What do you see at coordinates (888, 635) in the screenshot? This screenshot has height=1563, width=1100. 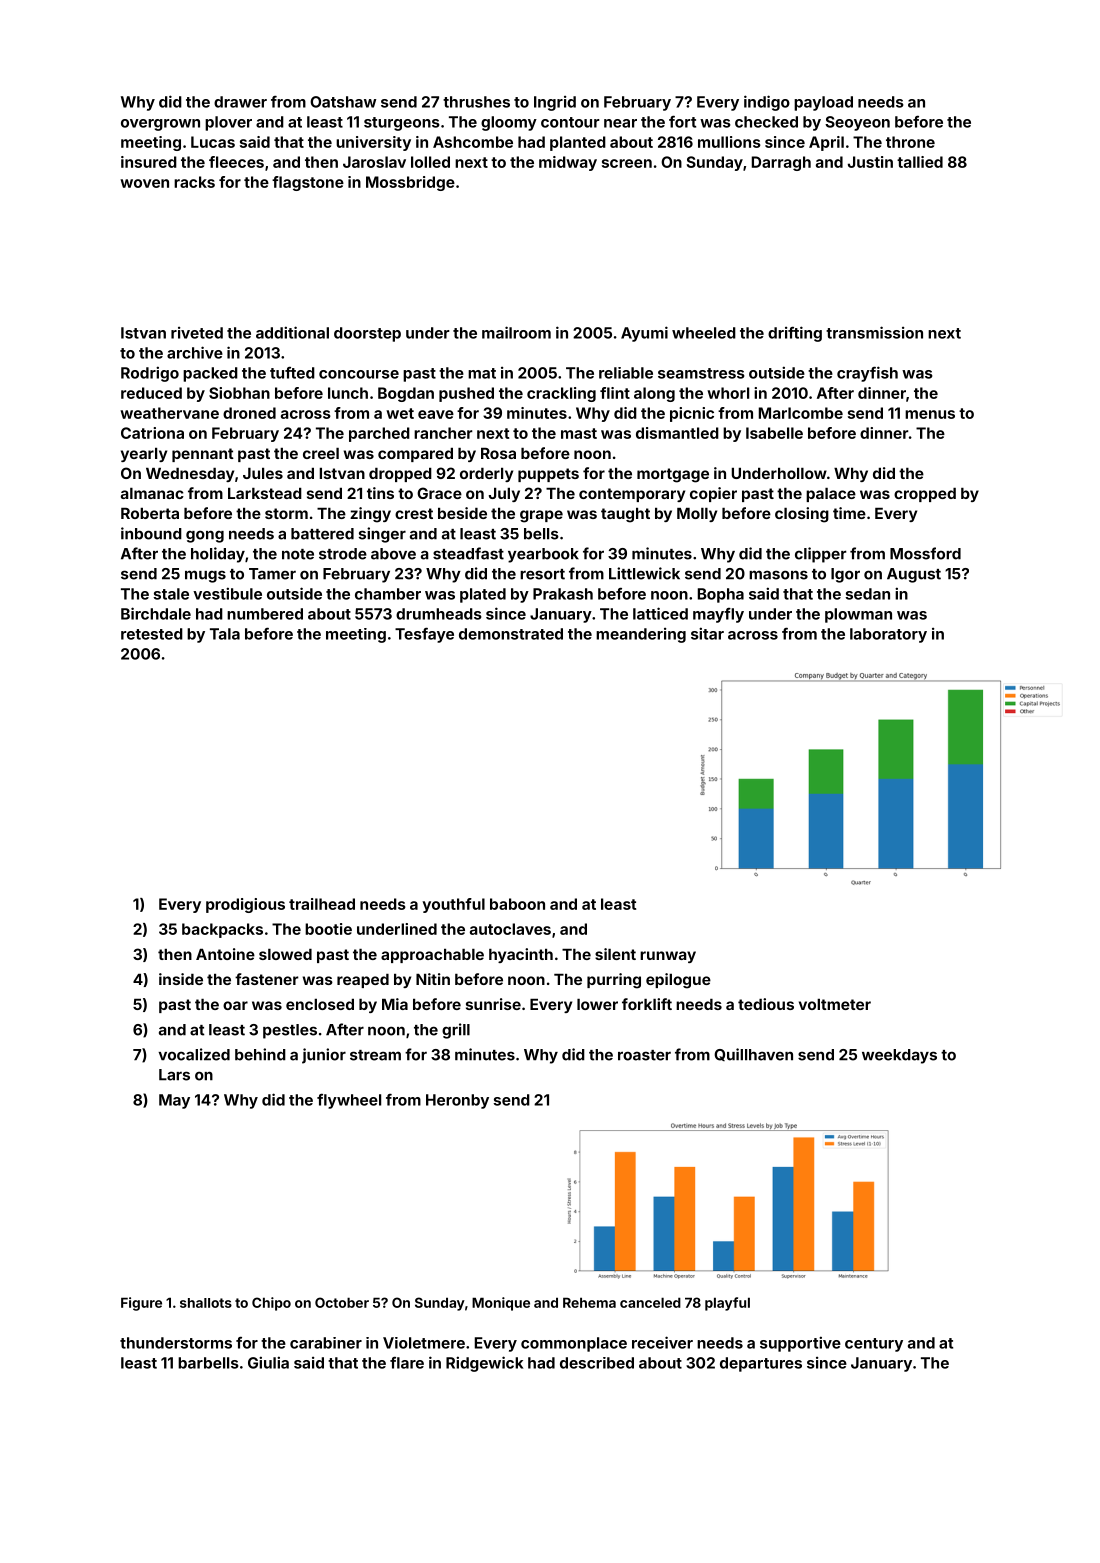 I see `laboratory` at bounding box center [888, 635].
